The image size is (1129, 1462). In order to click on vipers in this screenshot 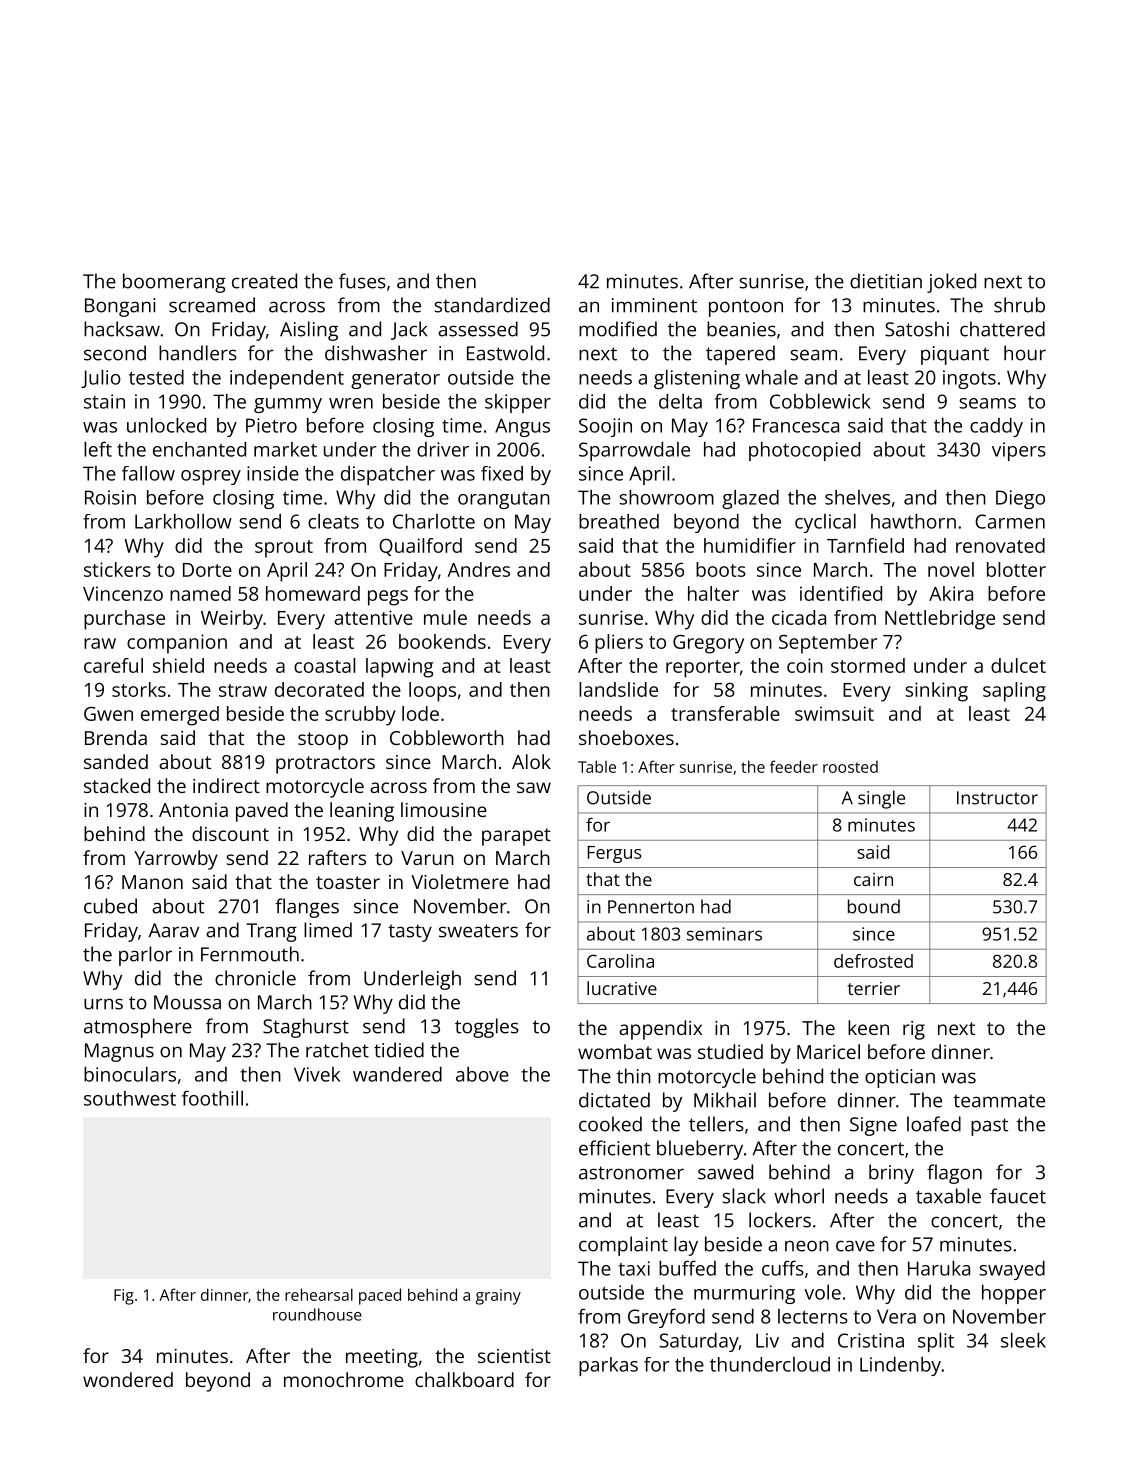, I will do `click(1019, 451)`.
